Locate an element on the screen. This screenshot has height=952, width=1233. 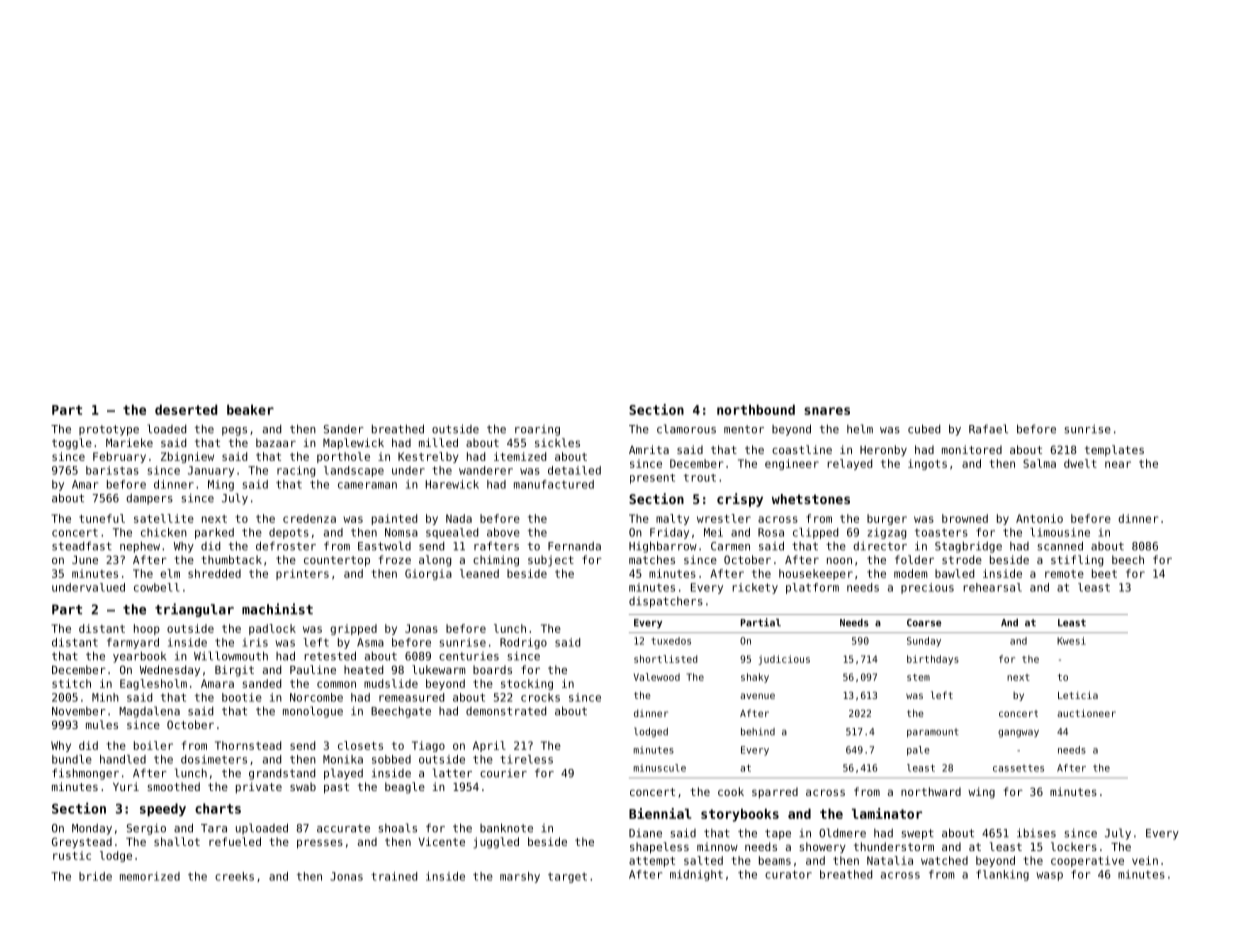
printers is located at coordinates (302, 574).
